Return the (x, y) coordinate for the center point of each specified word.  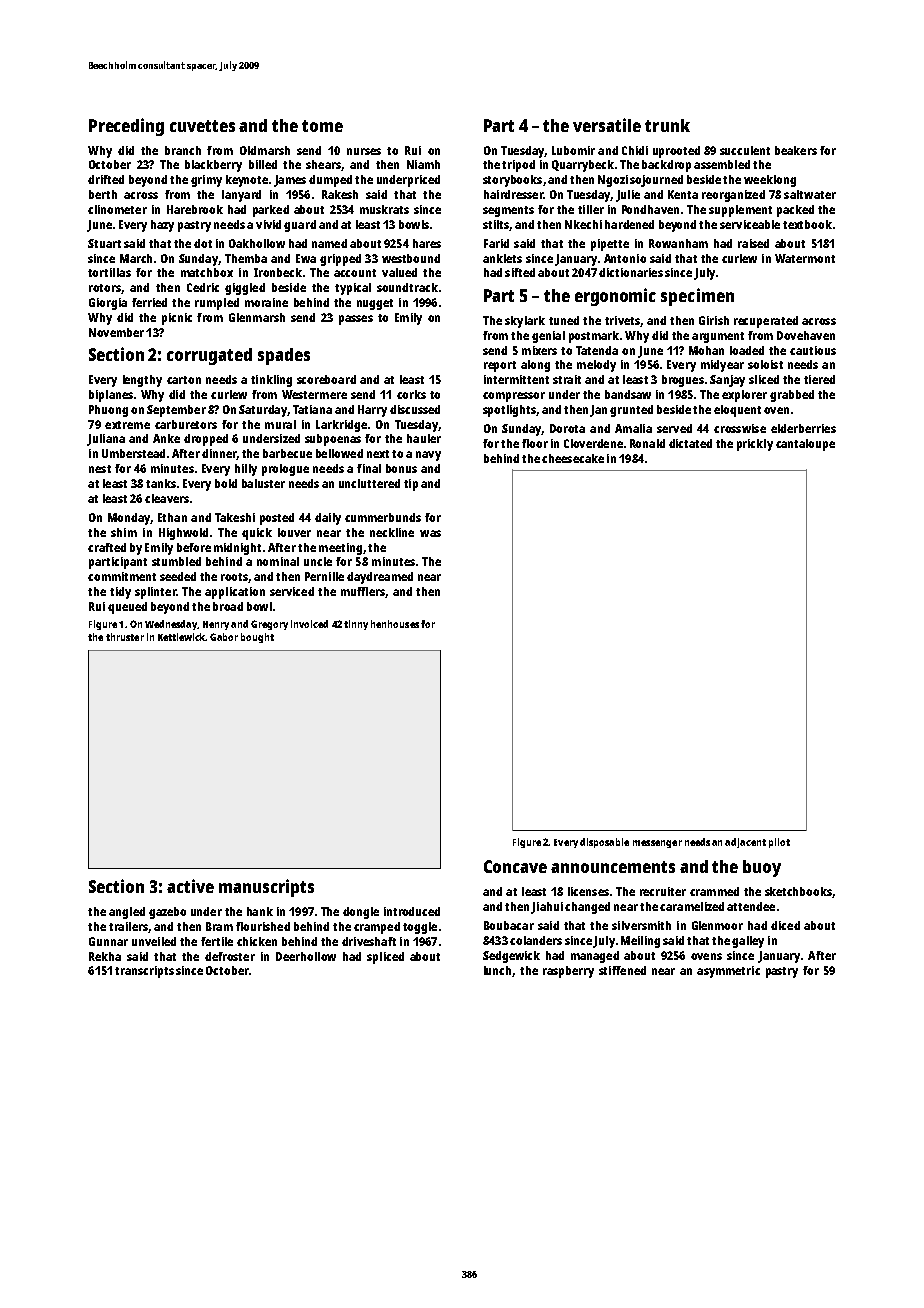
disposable (604, 843)
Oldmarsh (265, 150)
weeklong (770, 181)
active (190, 886)
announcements (613, 867)
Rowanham (678, 243)
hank (260, 911)
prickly (755, 445)
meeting (340, 549)
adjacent (745, 843)
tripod (518, 166)
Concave (515, 866)
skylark (525, 322)
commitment (122, 576)
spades (284, 356)
